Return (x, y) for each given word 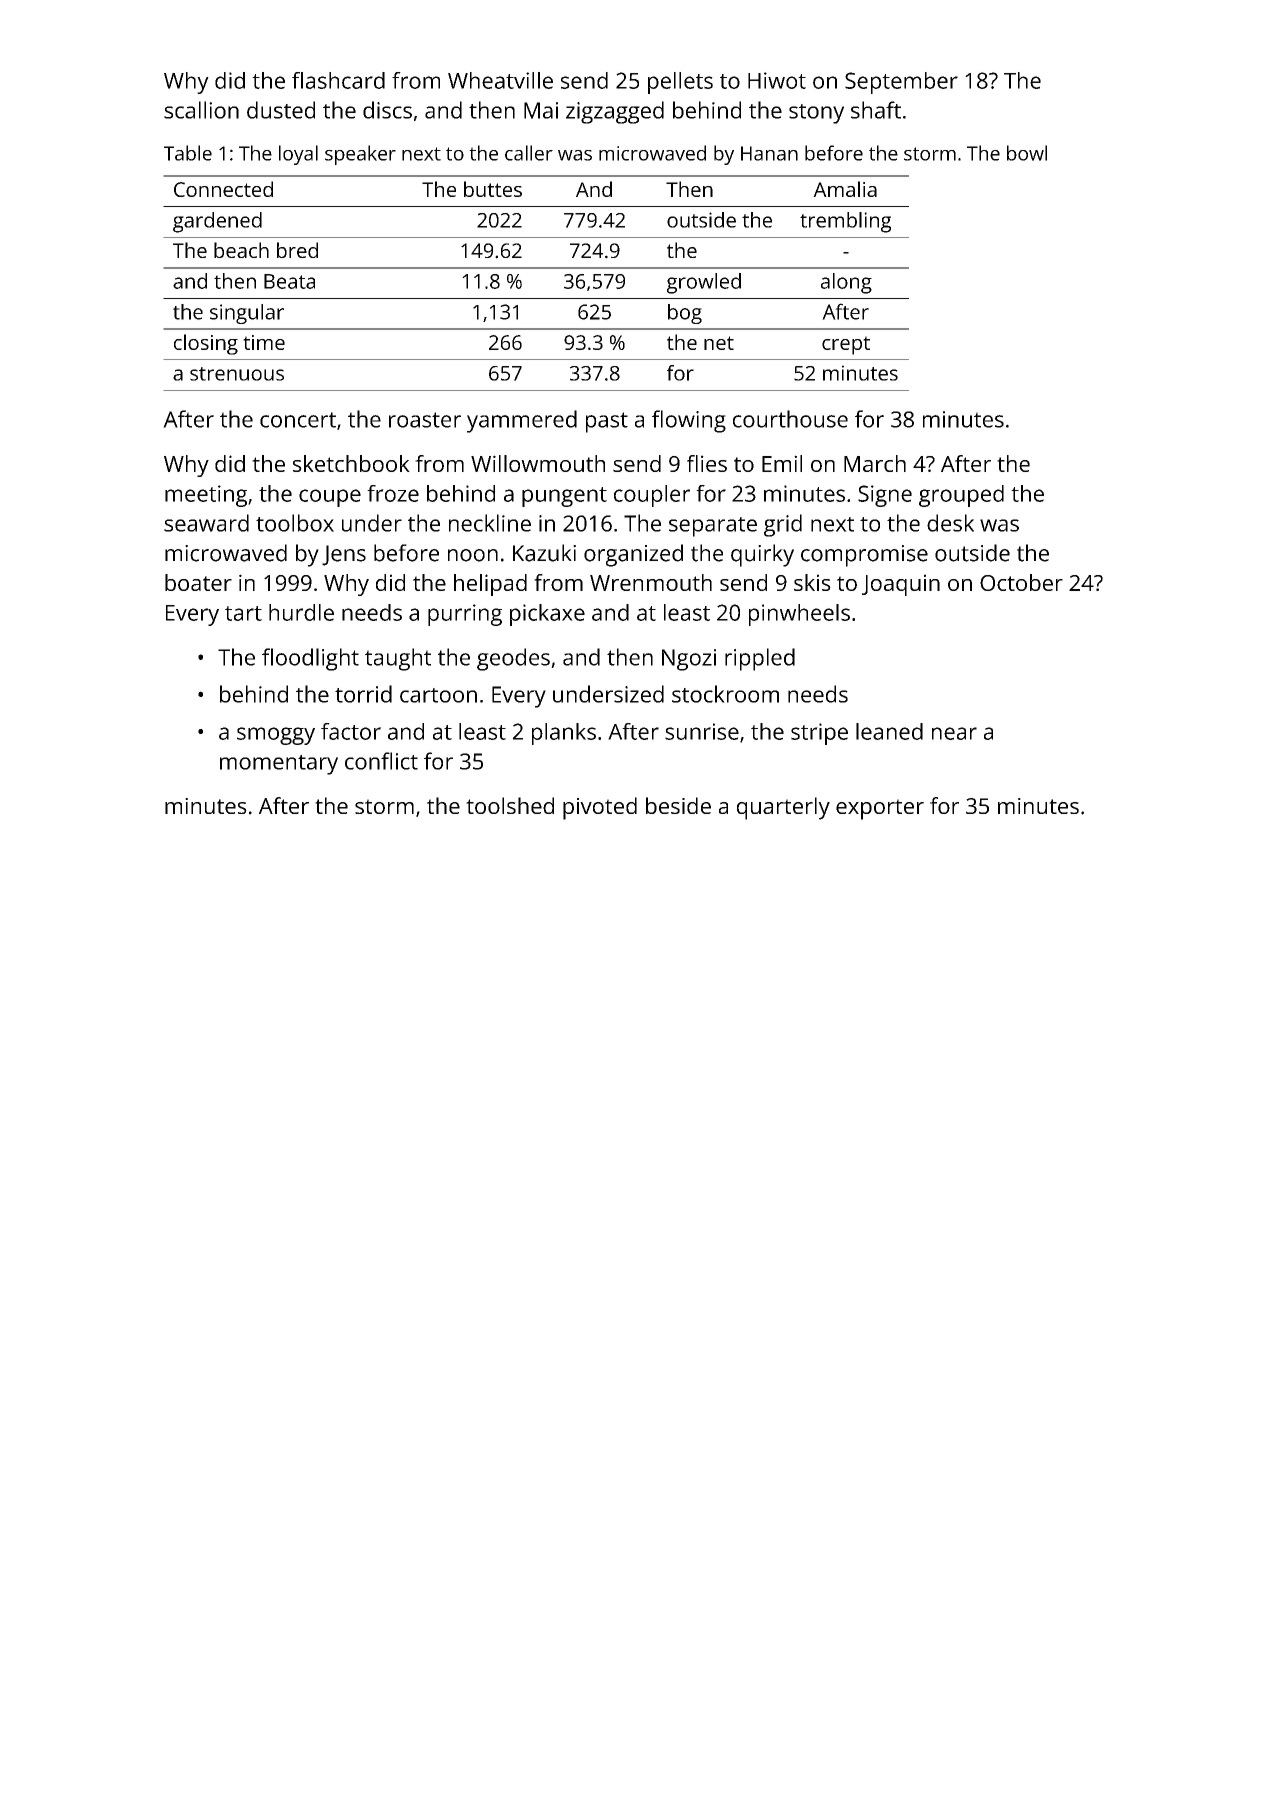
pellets (680, 83)
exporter (880, 809)
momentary (279, 765)
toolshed (510, 805)
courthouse (790, 419)
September (901, 83)
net (719, 343)
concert (298, 420)
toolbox (295, 523)
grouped (961, 496)
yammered (522, 421)
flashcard (338, 80)
